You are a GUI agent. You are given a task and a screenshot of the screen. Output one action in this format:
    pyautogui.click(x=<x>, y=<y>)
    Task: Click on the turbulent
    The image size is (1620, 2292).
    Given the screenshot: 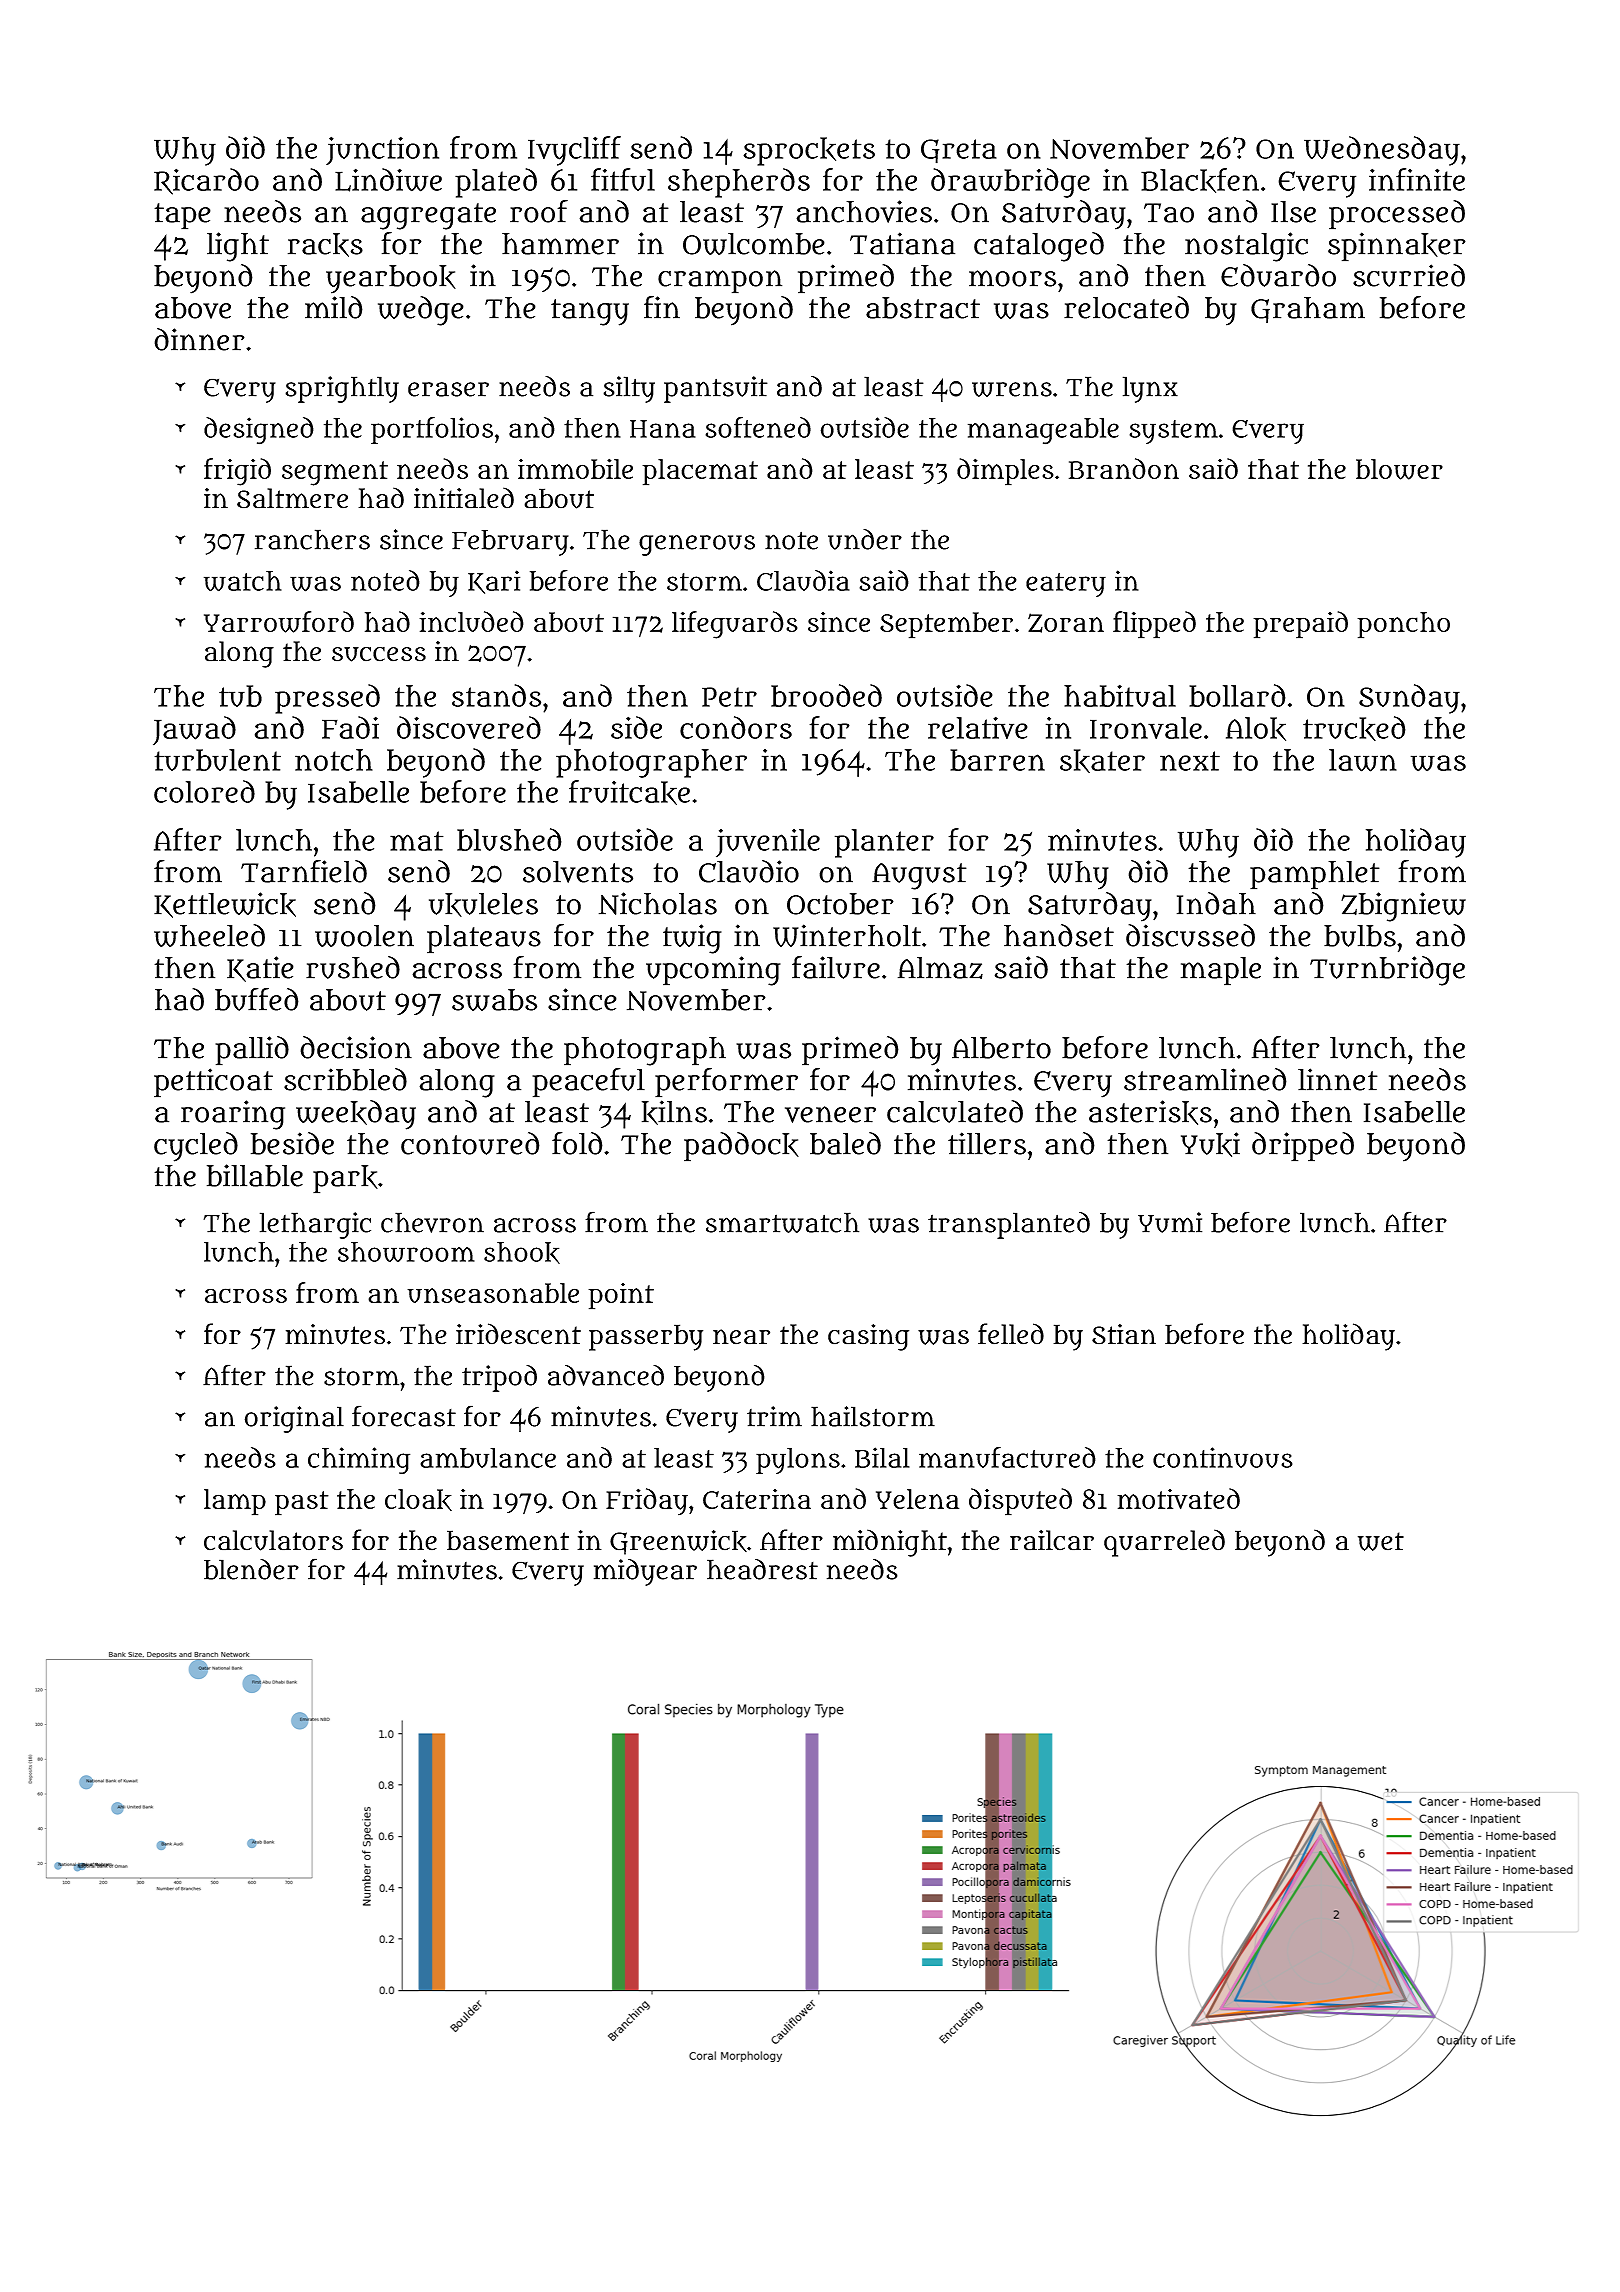 What is the action you would take?
    pyautogui.click(x=217, y=760)
